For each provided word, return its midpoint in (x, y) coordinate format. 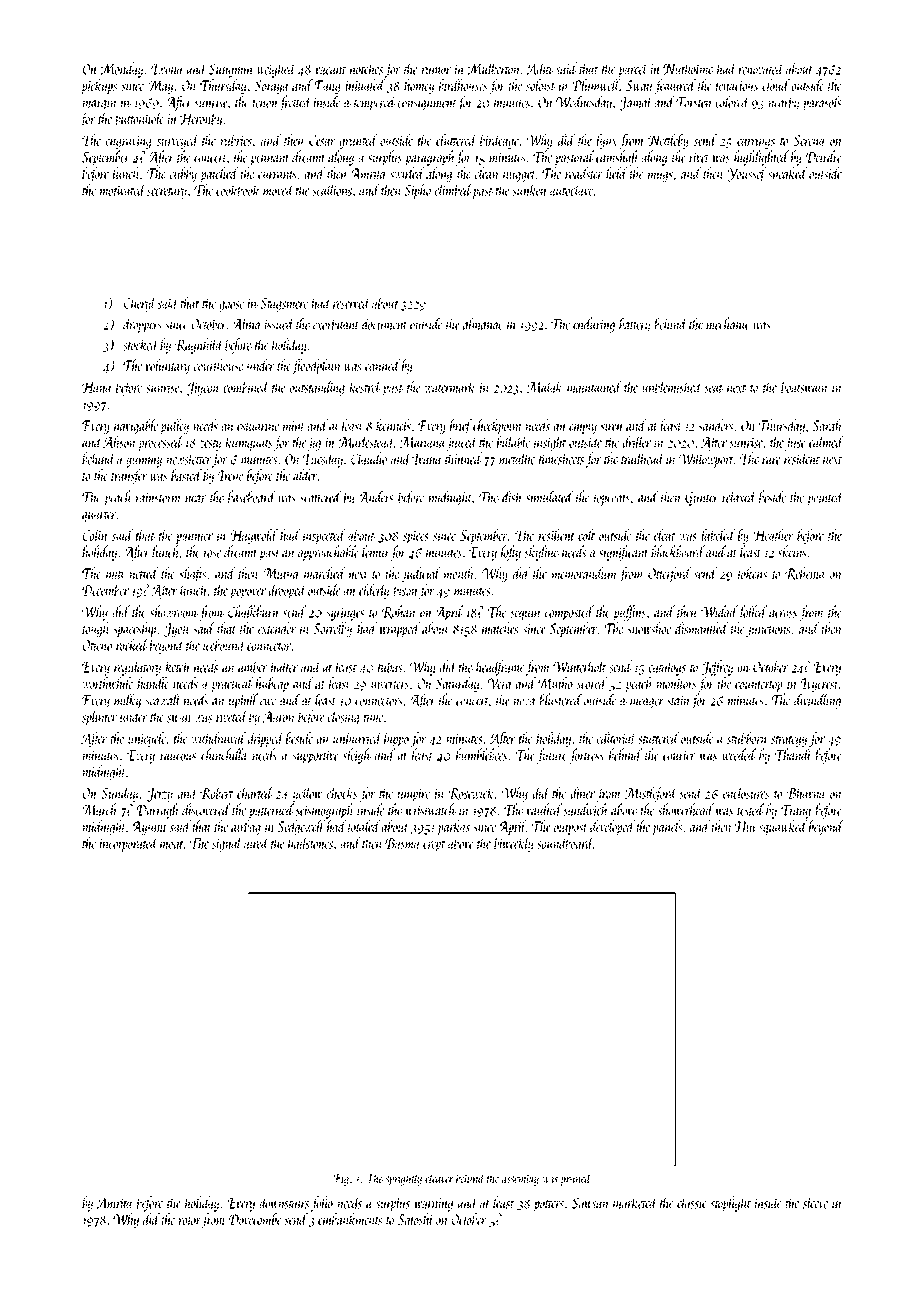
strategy (789, 741)
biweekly (514, 844)
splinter (99, 718)
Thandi (793, 754)
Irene (231, 475)
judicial (421, 574)
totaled (364, 826)
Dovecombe (255, 1219)
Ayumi (150, 828)
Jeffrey (718, 668)
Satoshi (416, 1219)
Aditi (540, 68)
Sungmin (231, 71)
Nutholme (688, 68)
